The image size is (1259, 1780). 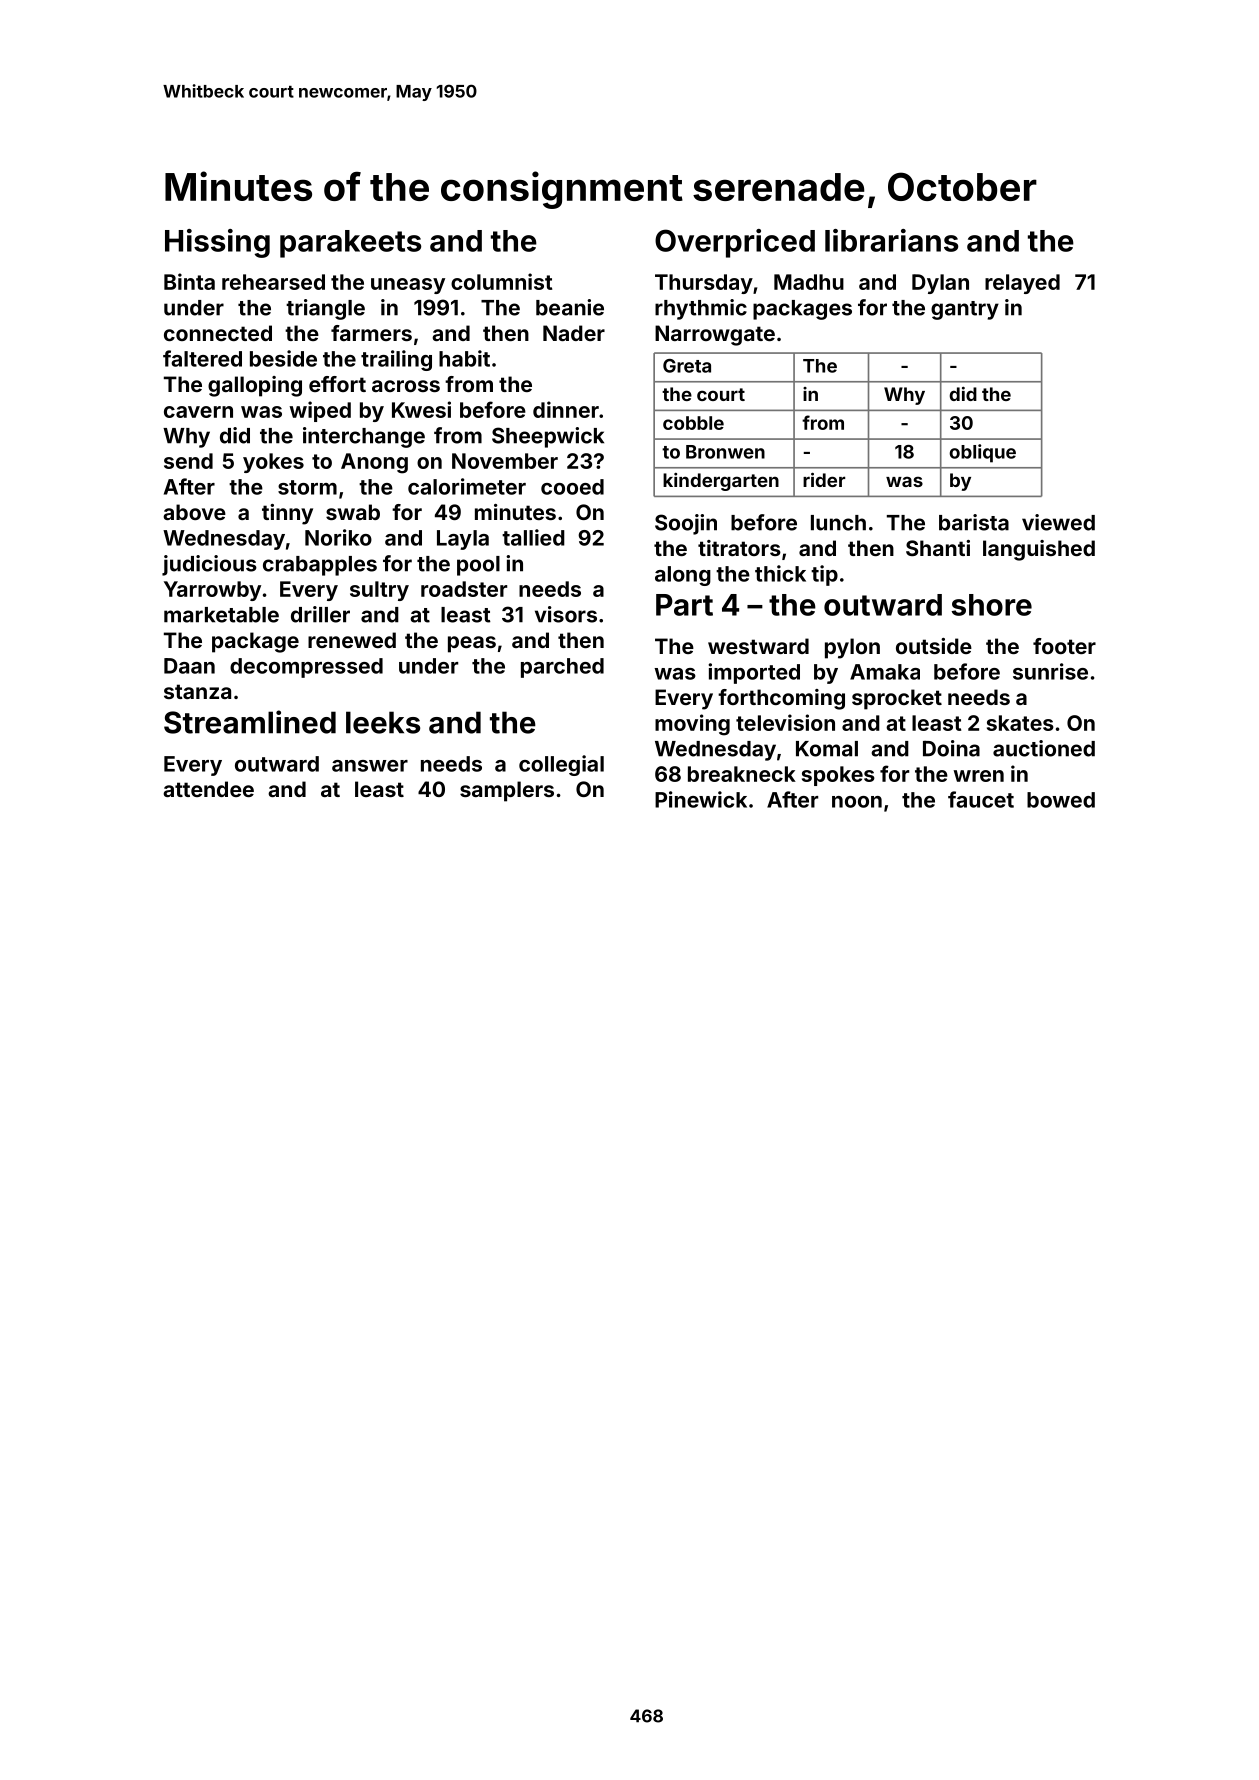 What do you see at coordinates (533, 537) in the screenshot?
I see `tallied` at bounding box center [533, 537].
